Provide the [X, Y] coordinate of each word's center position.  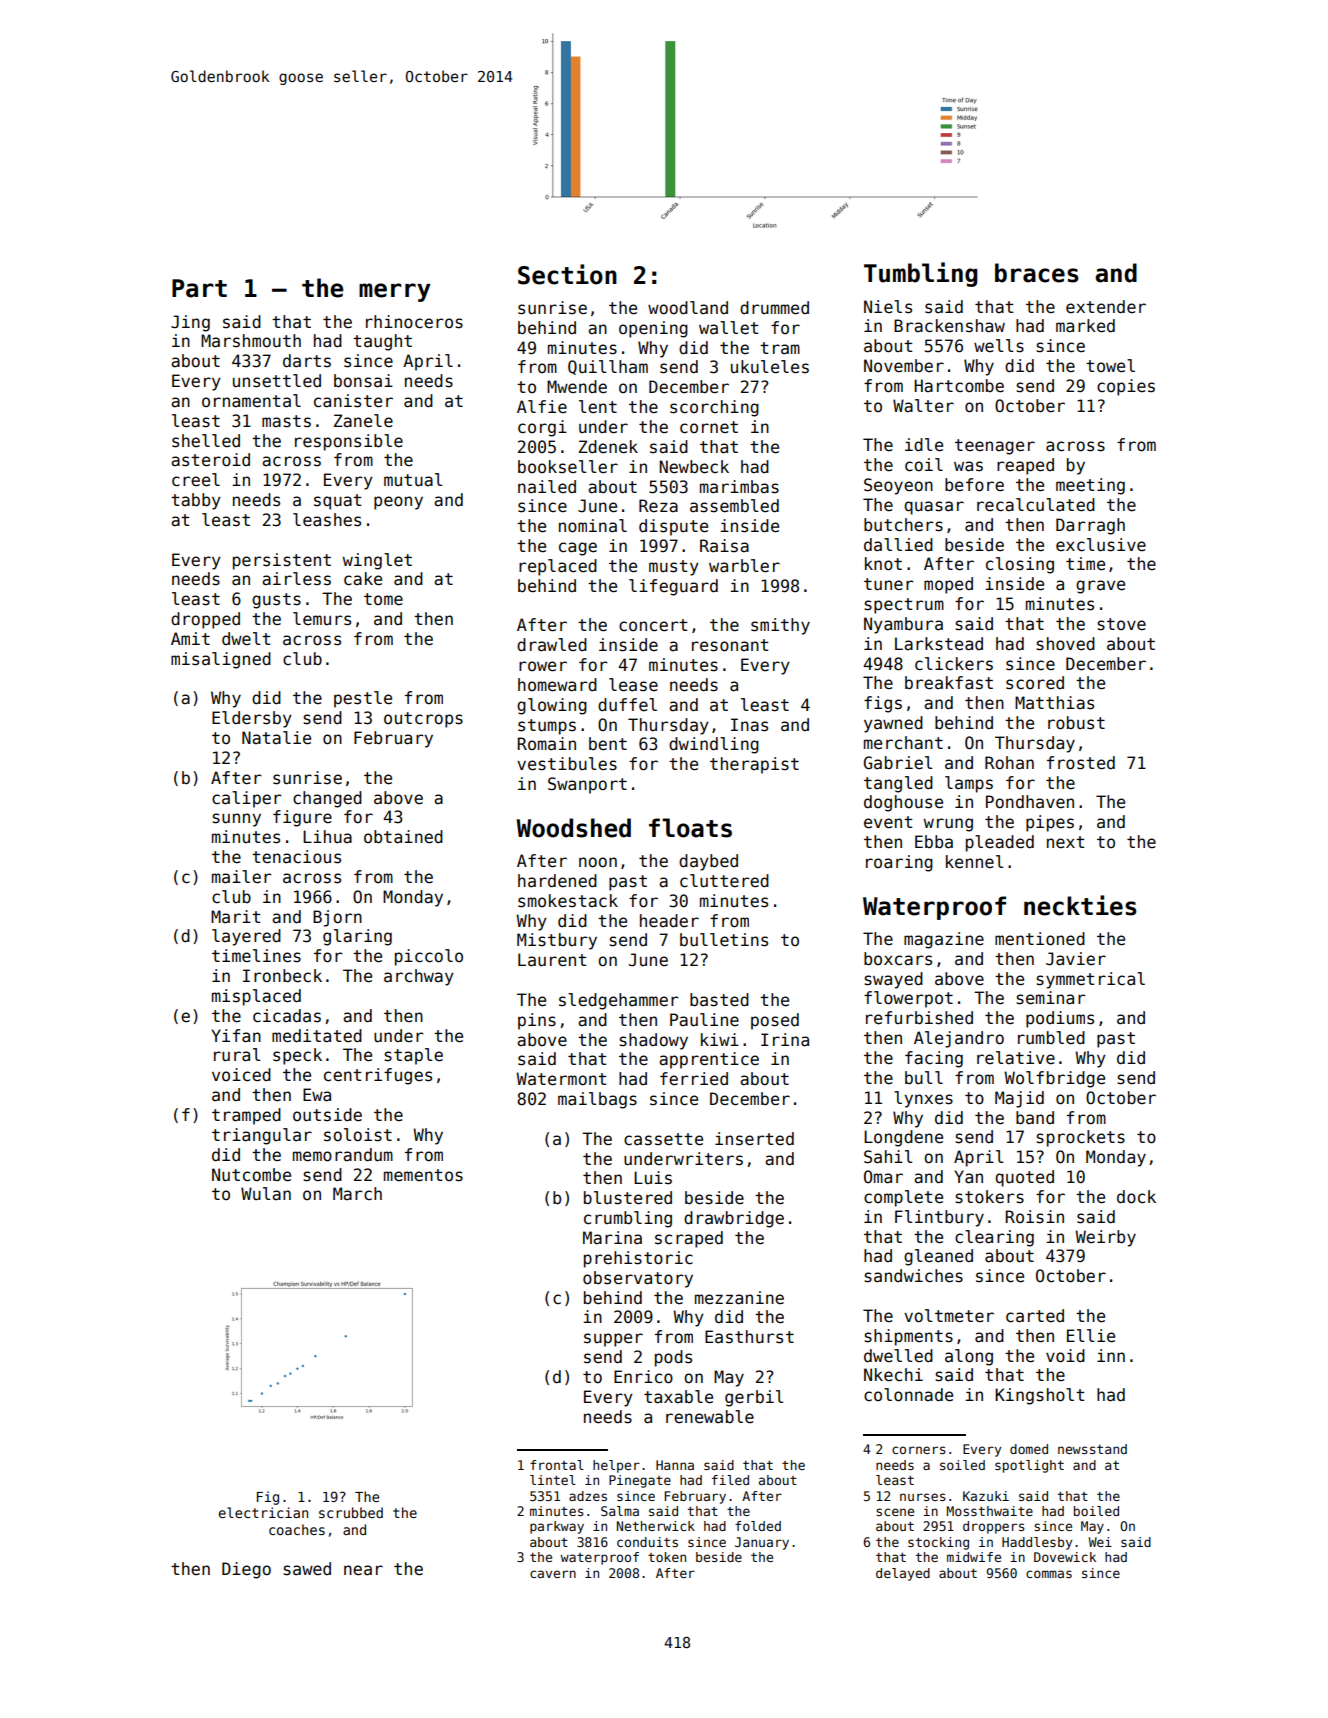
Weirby [1105, 1238]
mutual [413, 480]
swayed [893, 980]
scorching [714, 408]
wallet [728, 328]
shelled [206, 441]
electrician [263, 1512]
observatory [638, 1279]
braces [1037, 273]
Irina [785, 1040]
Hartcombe [959, 386]
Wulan [266, 1194]
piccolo [429, 957]
